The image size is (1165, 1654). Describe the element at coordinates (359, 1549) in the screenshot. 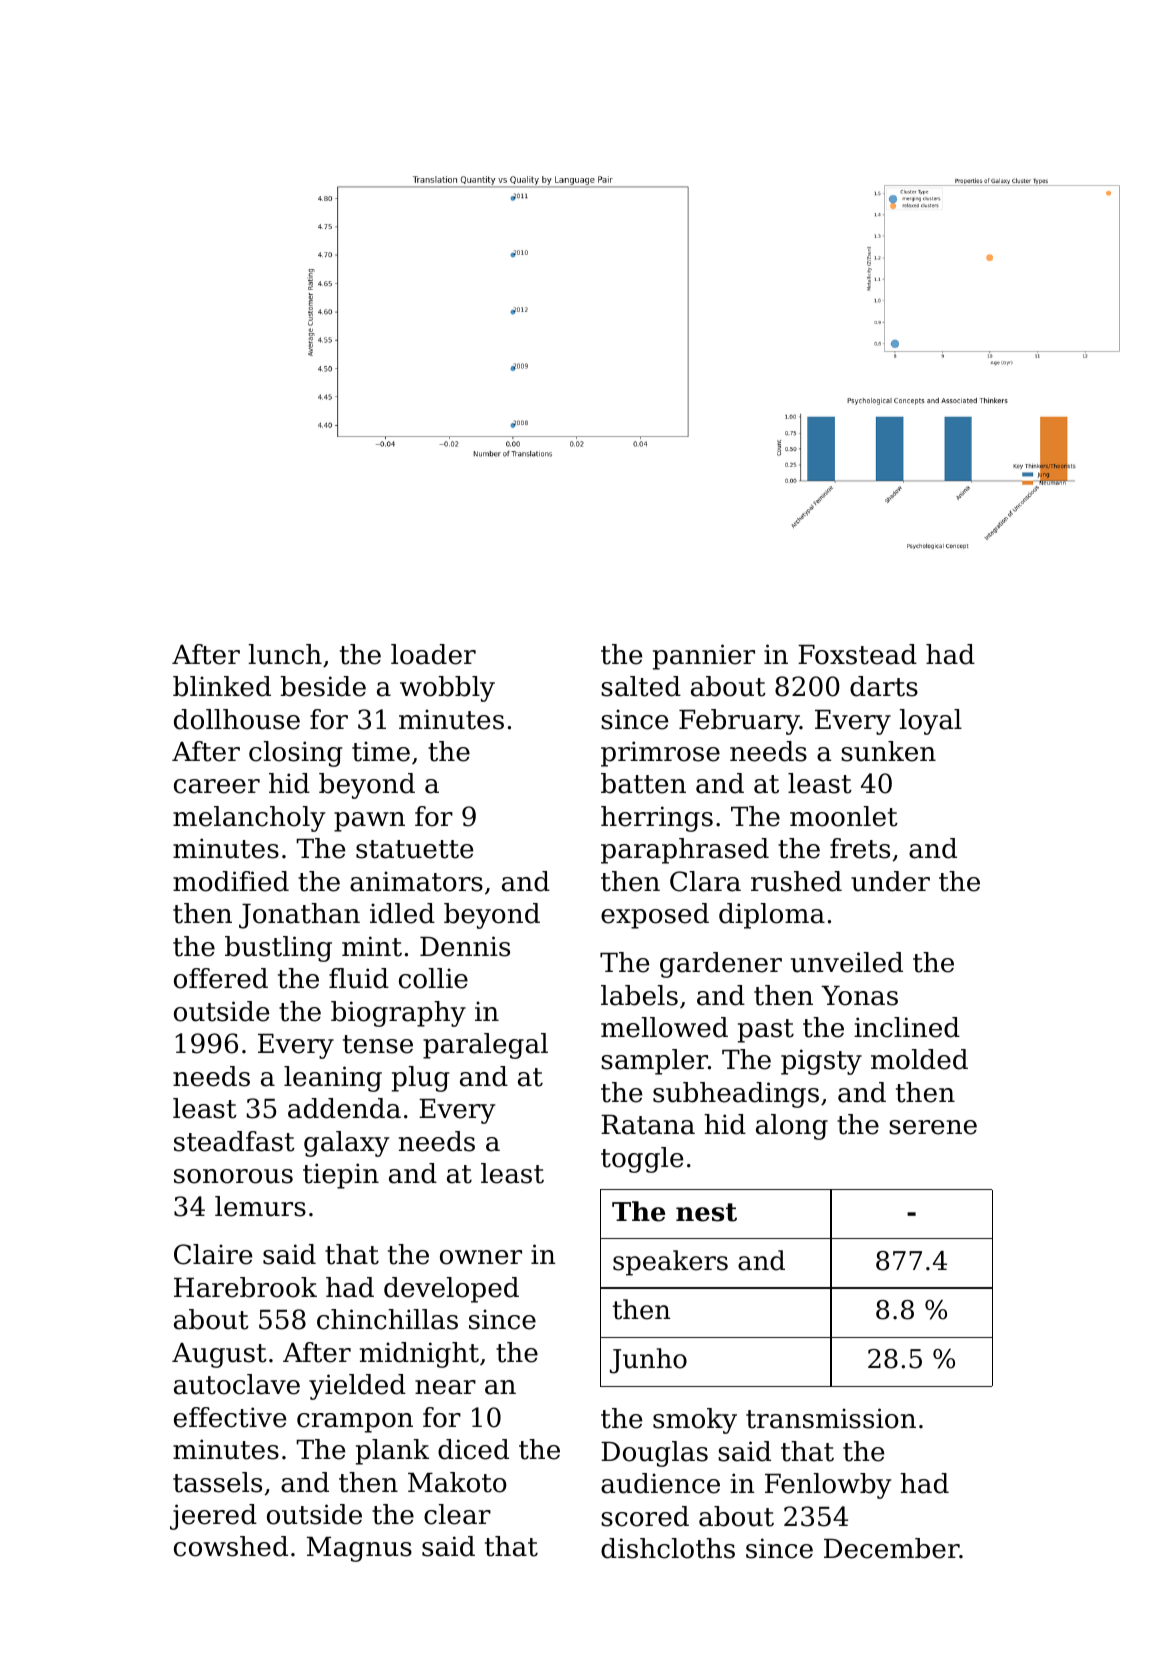

I see `Magnus` at that location.
